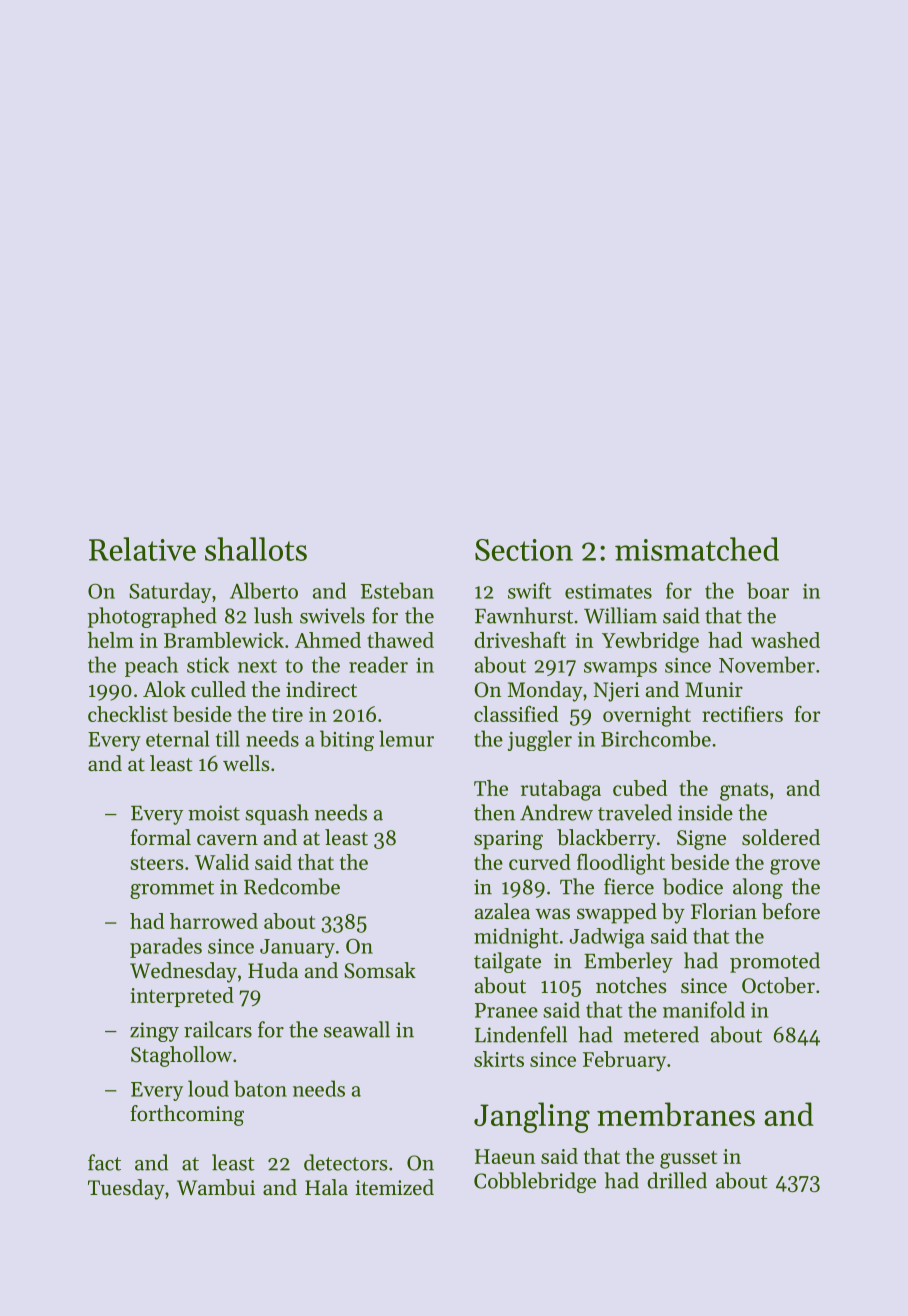 This document has width=908, height=1316. Describe the element at coordinates (218, 689) in the document. I see `culled` at that location.
